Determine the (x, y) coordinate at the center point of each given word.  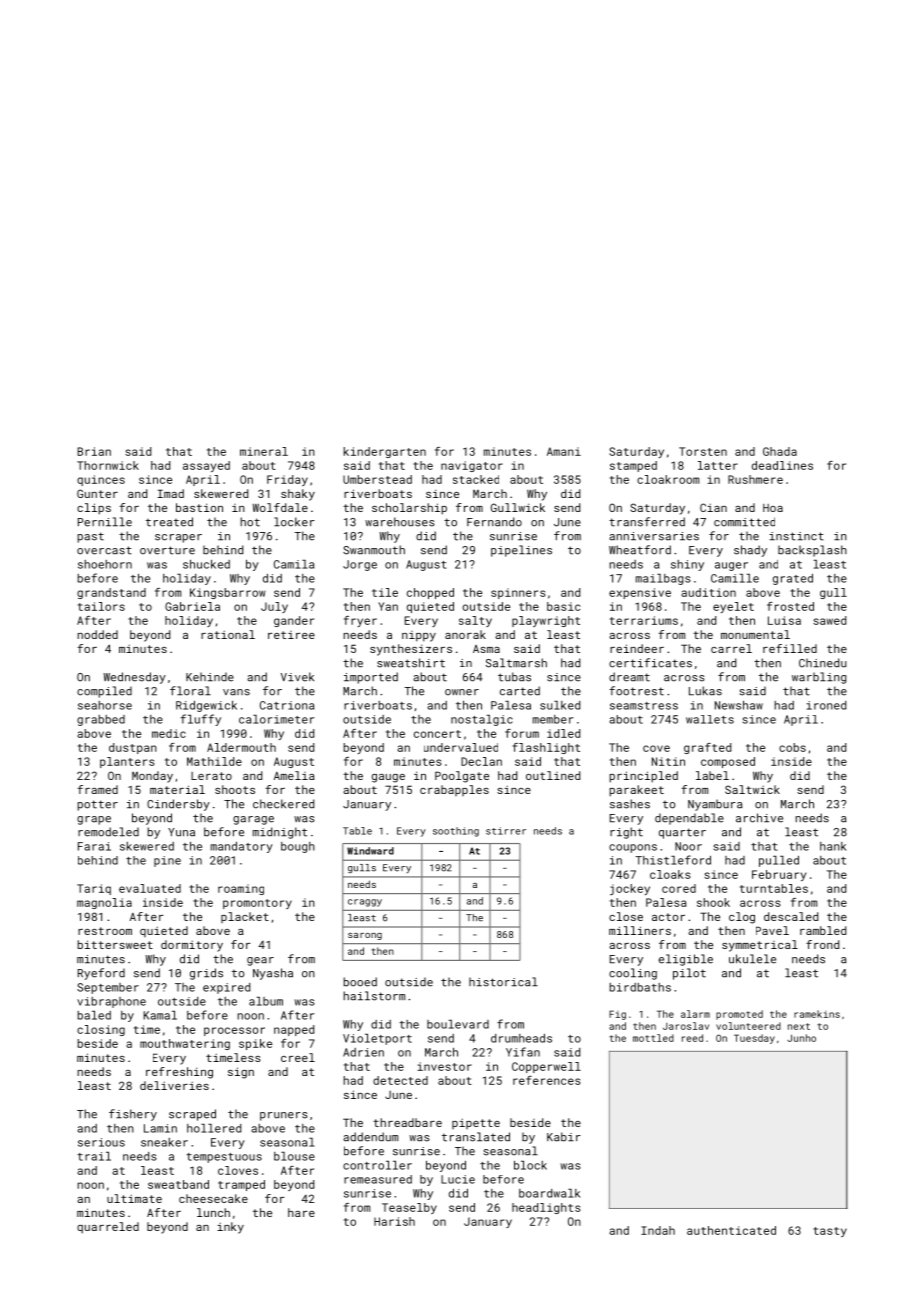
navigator (472, 466)
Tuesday (754, 1039)
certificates (650, 663)
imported (371, 678)
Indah (658, 1230)
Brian (94, 451)
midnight (280, 833)
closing (101, 1030)
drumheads (521, 1038)
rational (228, 634)
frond (822, 944)
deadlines (782, 465)
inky (230, 1228)
